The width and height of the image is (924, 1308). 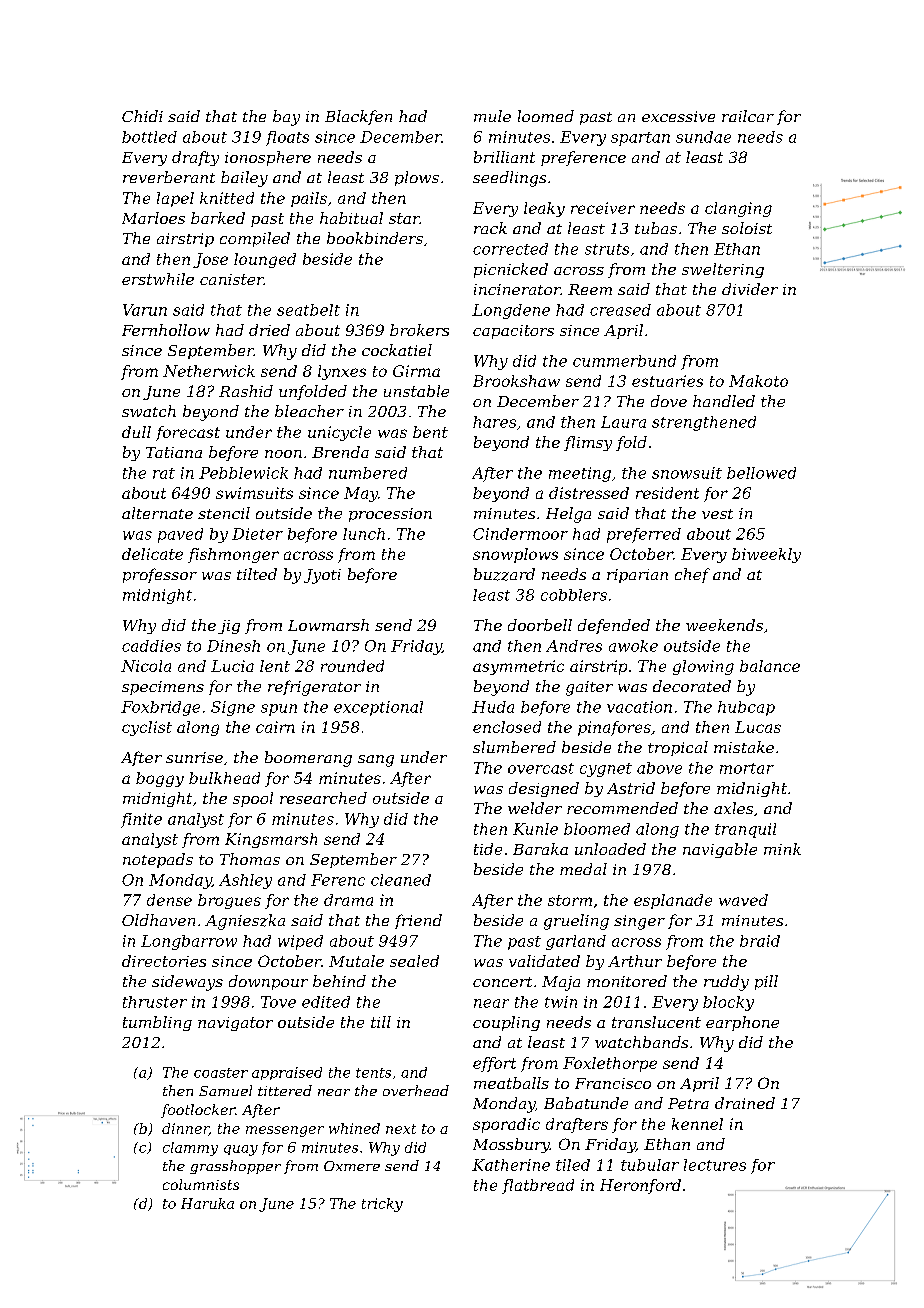 I want to click on Kingsmarsh, so click(x=271, y=840).
